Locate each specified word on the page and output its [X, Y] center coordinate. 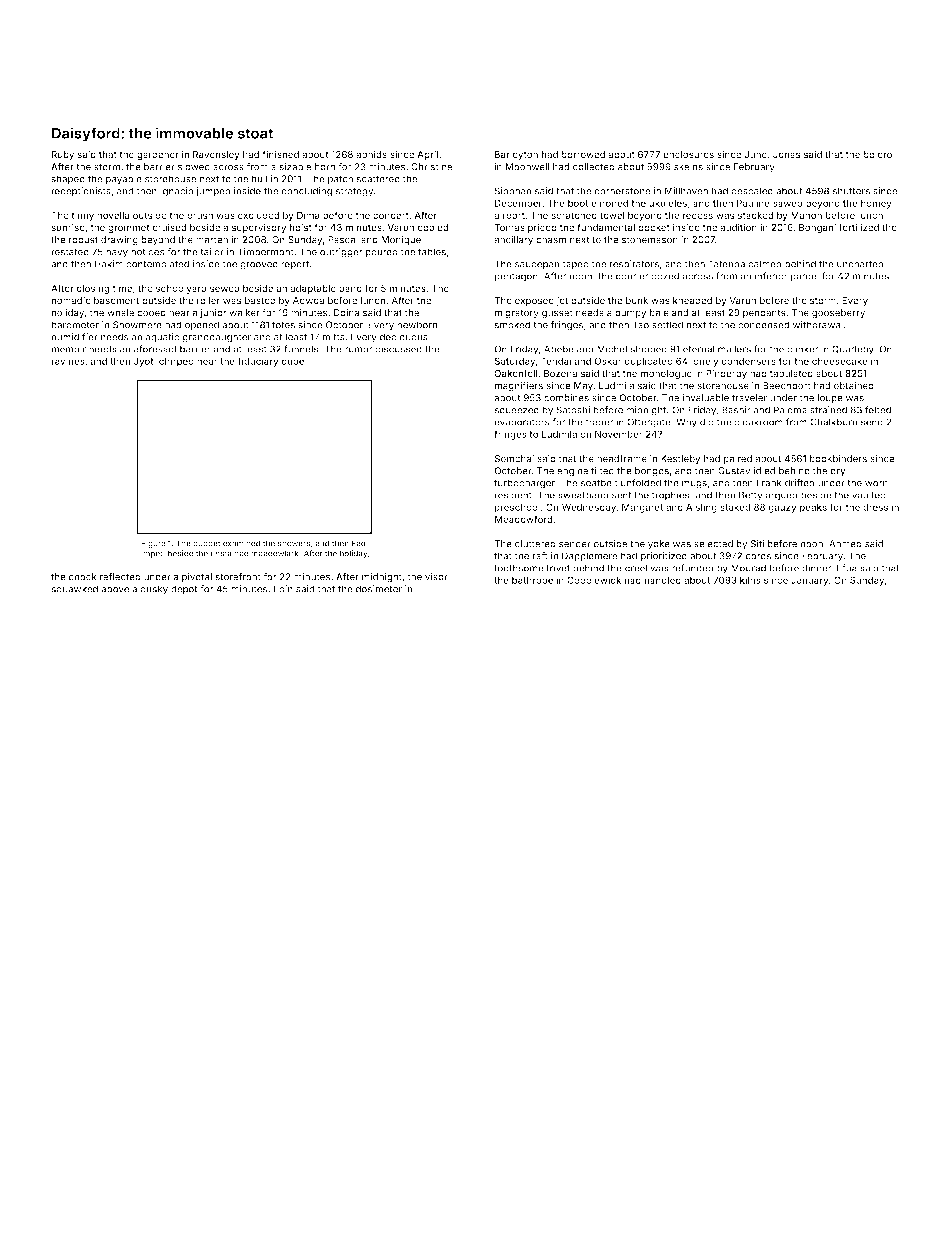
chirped [176, 362]
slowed [194, 167]
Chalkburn [834, 422]
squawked [74, 590]
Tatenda [726, 264]
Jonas [787, 154]
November [619, 434]
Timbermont [265, 252]
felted [878, 410]
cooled [433, 227]
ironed [614, 203]
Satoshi [573, 410]
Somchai [514, 458]
